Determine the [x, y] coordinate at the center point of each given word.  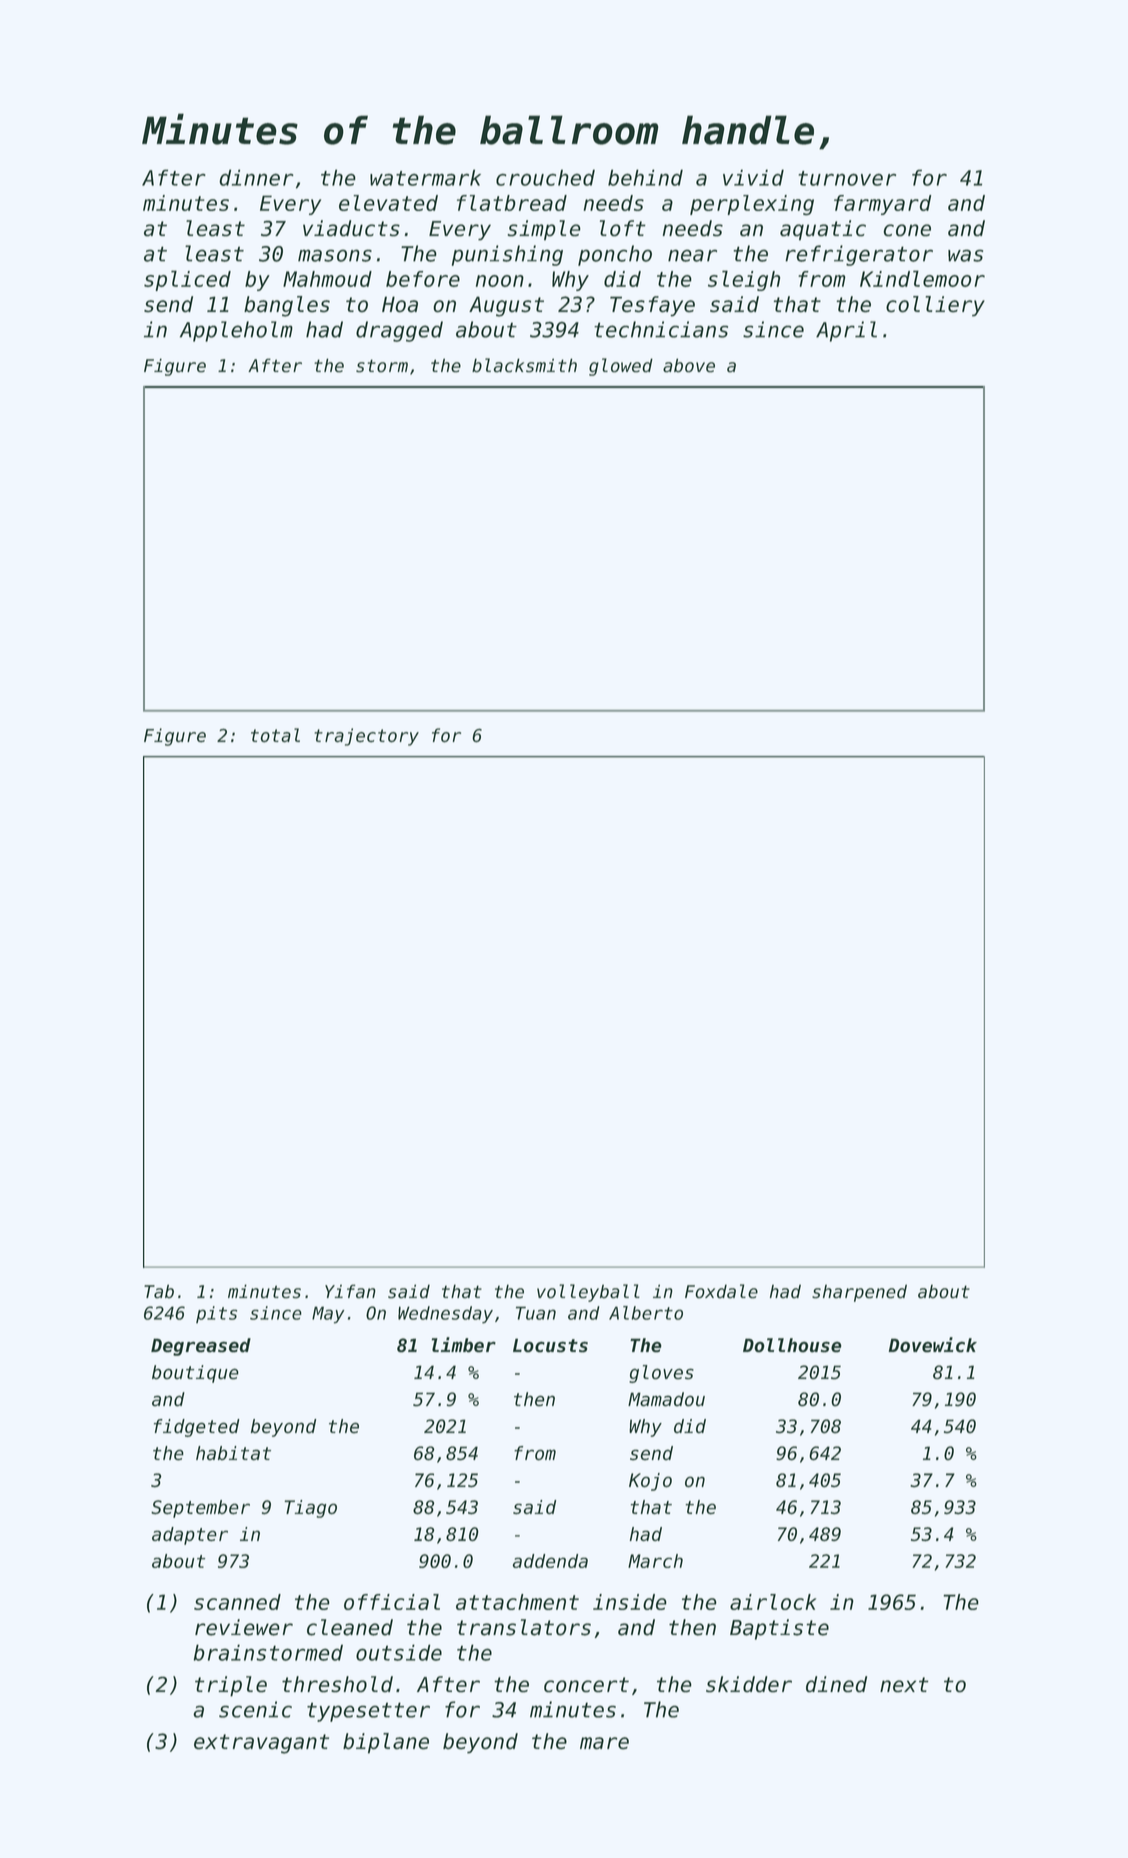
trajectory [366, 737]
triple [231, 1686]
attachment [517, 1602]
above [689, 365]
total [275, 735]
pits [216, 1314]
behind [645, 177]
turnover [847, 178]
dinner [256, 177]
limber [464, 1345]
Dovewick [933, 1345]
